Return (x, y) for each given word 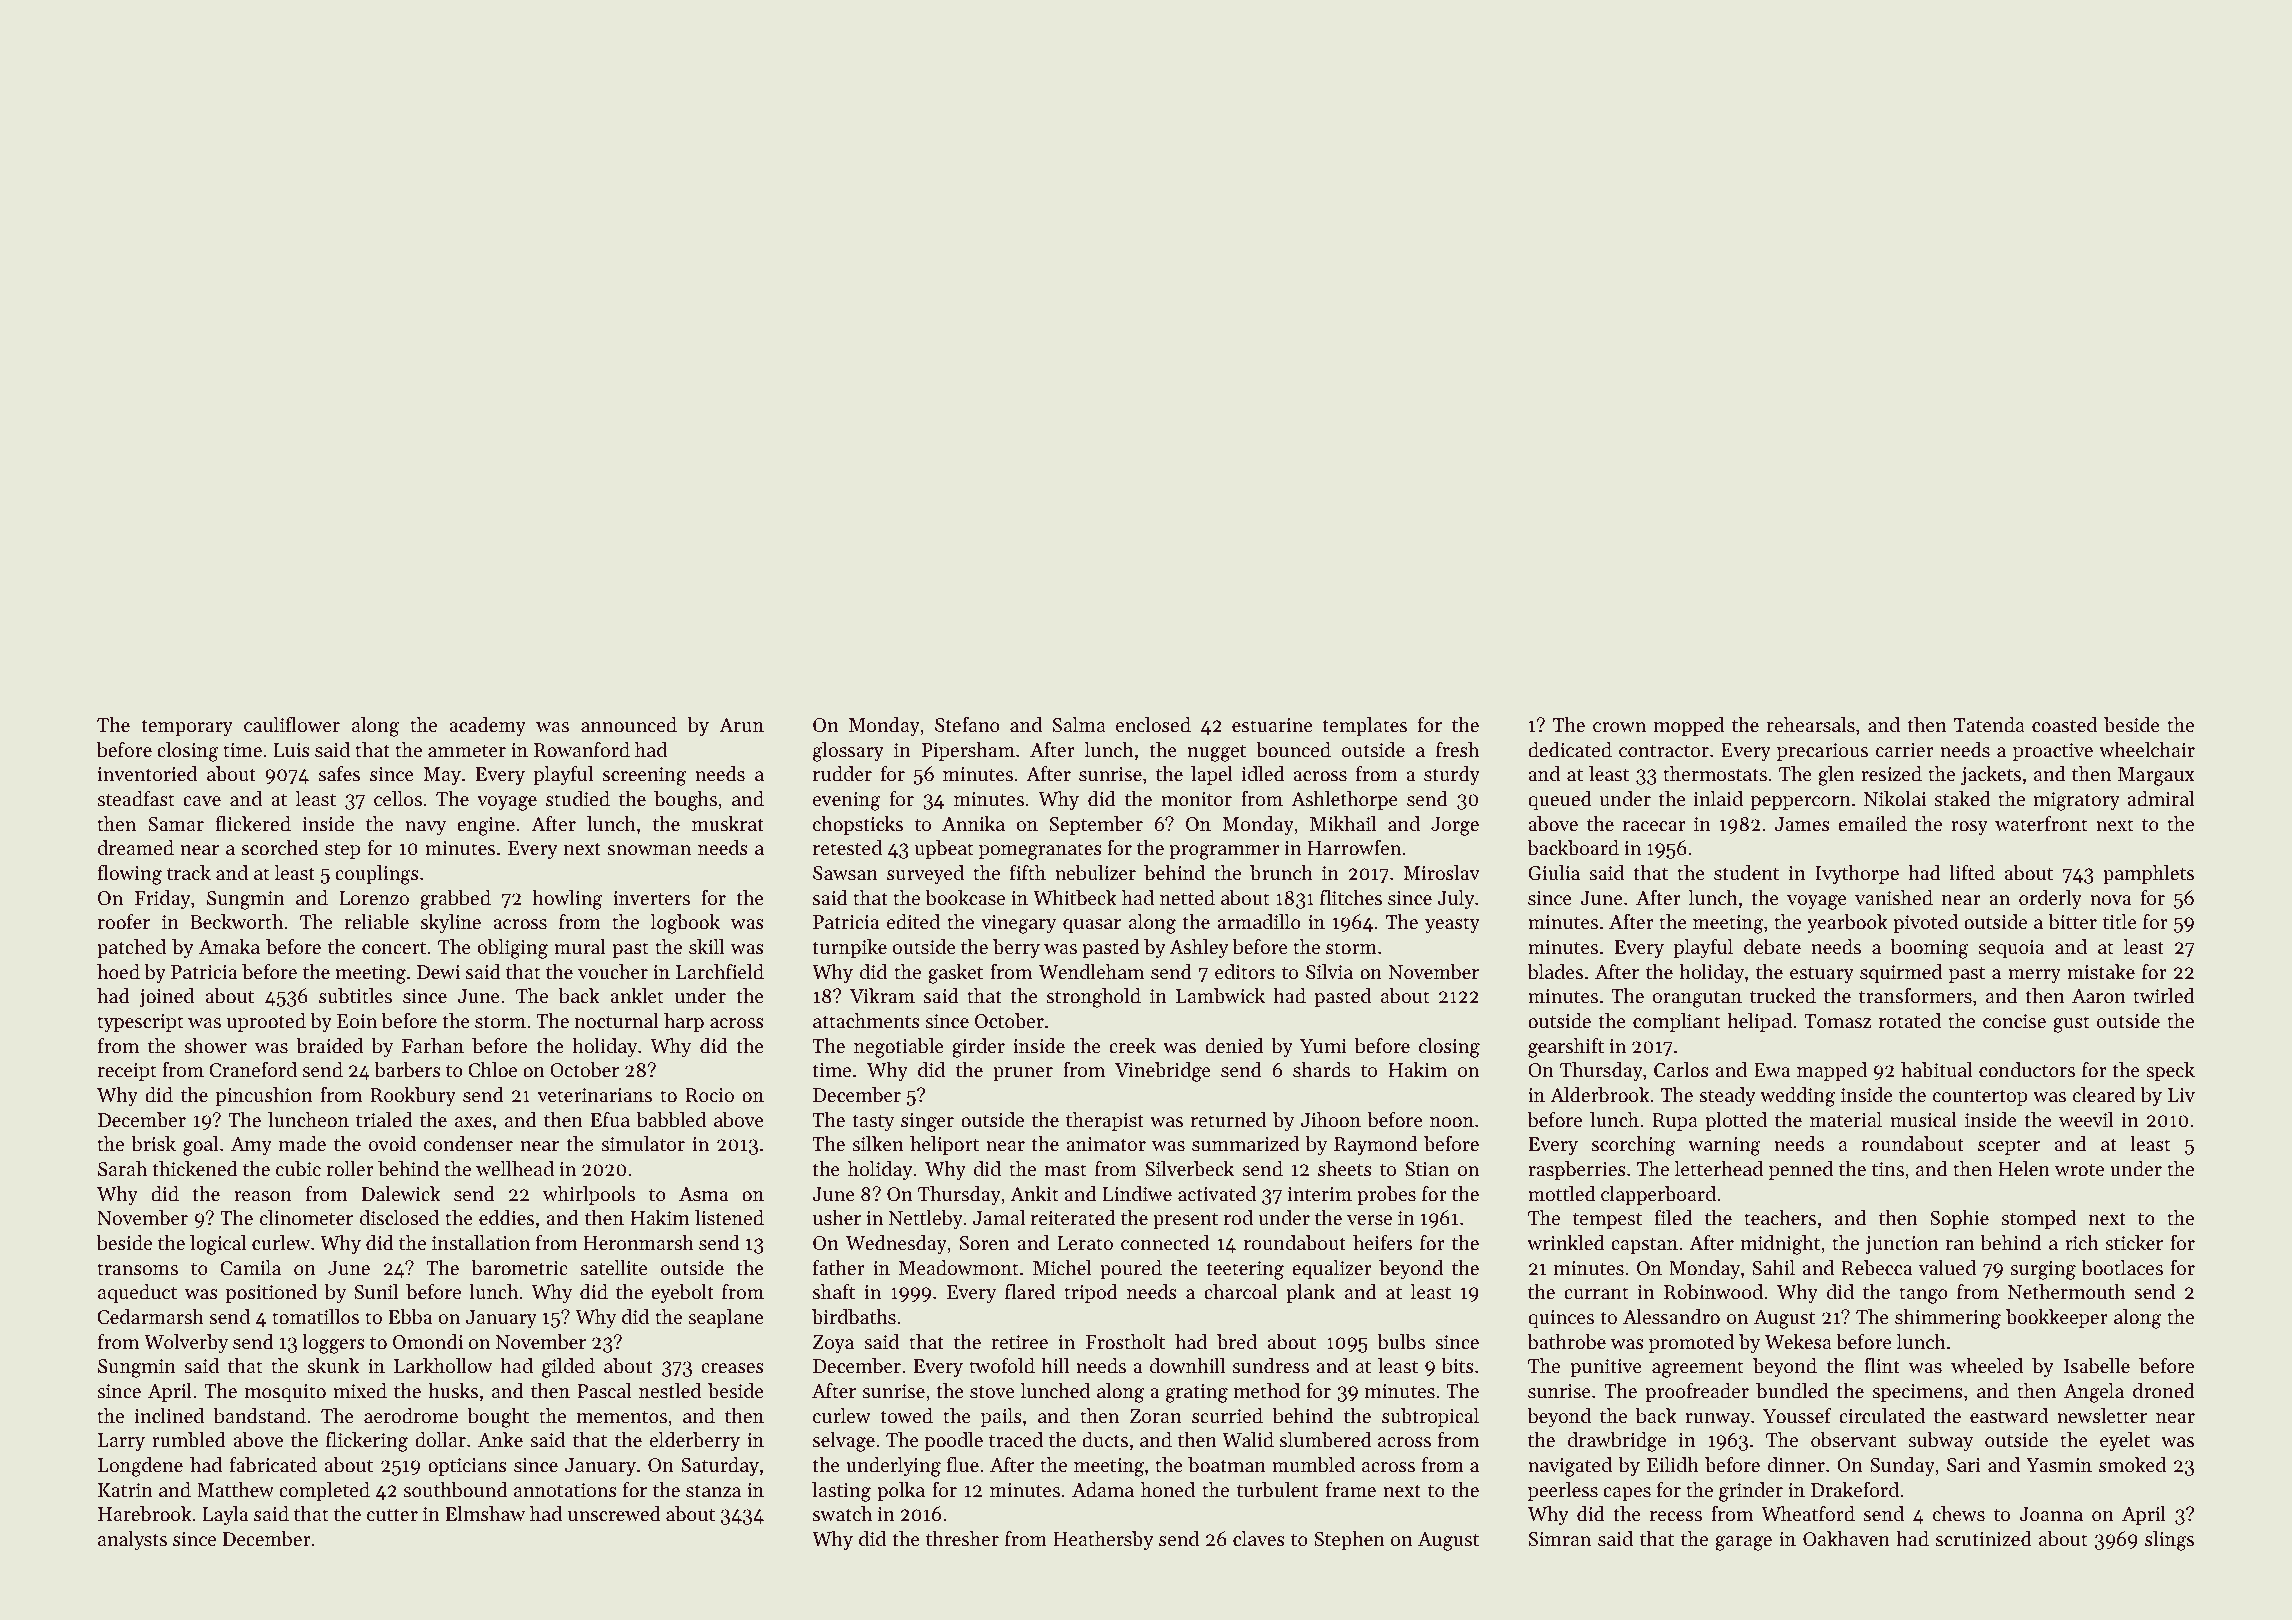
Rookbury (413, 1096)
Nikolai (1895, 798)
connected (1165, 1243)
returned (1228, 1120)
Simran (1560, 1539)
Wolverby (186, 1344)
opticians (467, 1467)
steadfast (136, 799)
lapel (1212, 775)
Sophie (1959, 1219)
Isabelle (2097, 1366)
